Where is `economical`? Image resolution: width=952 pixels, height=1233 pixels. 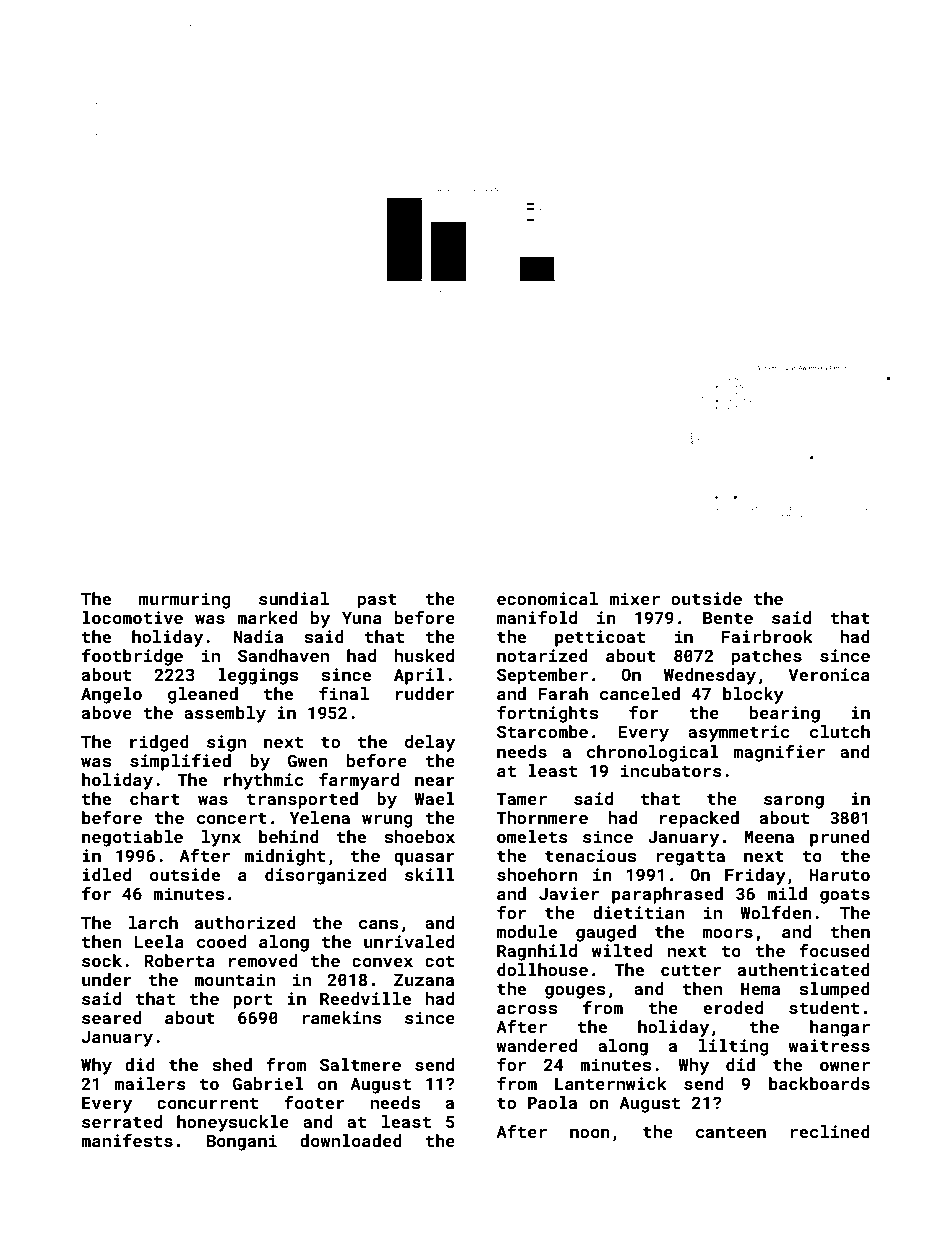 economical is located at coordinates (547, 598).
